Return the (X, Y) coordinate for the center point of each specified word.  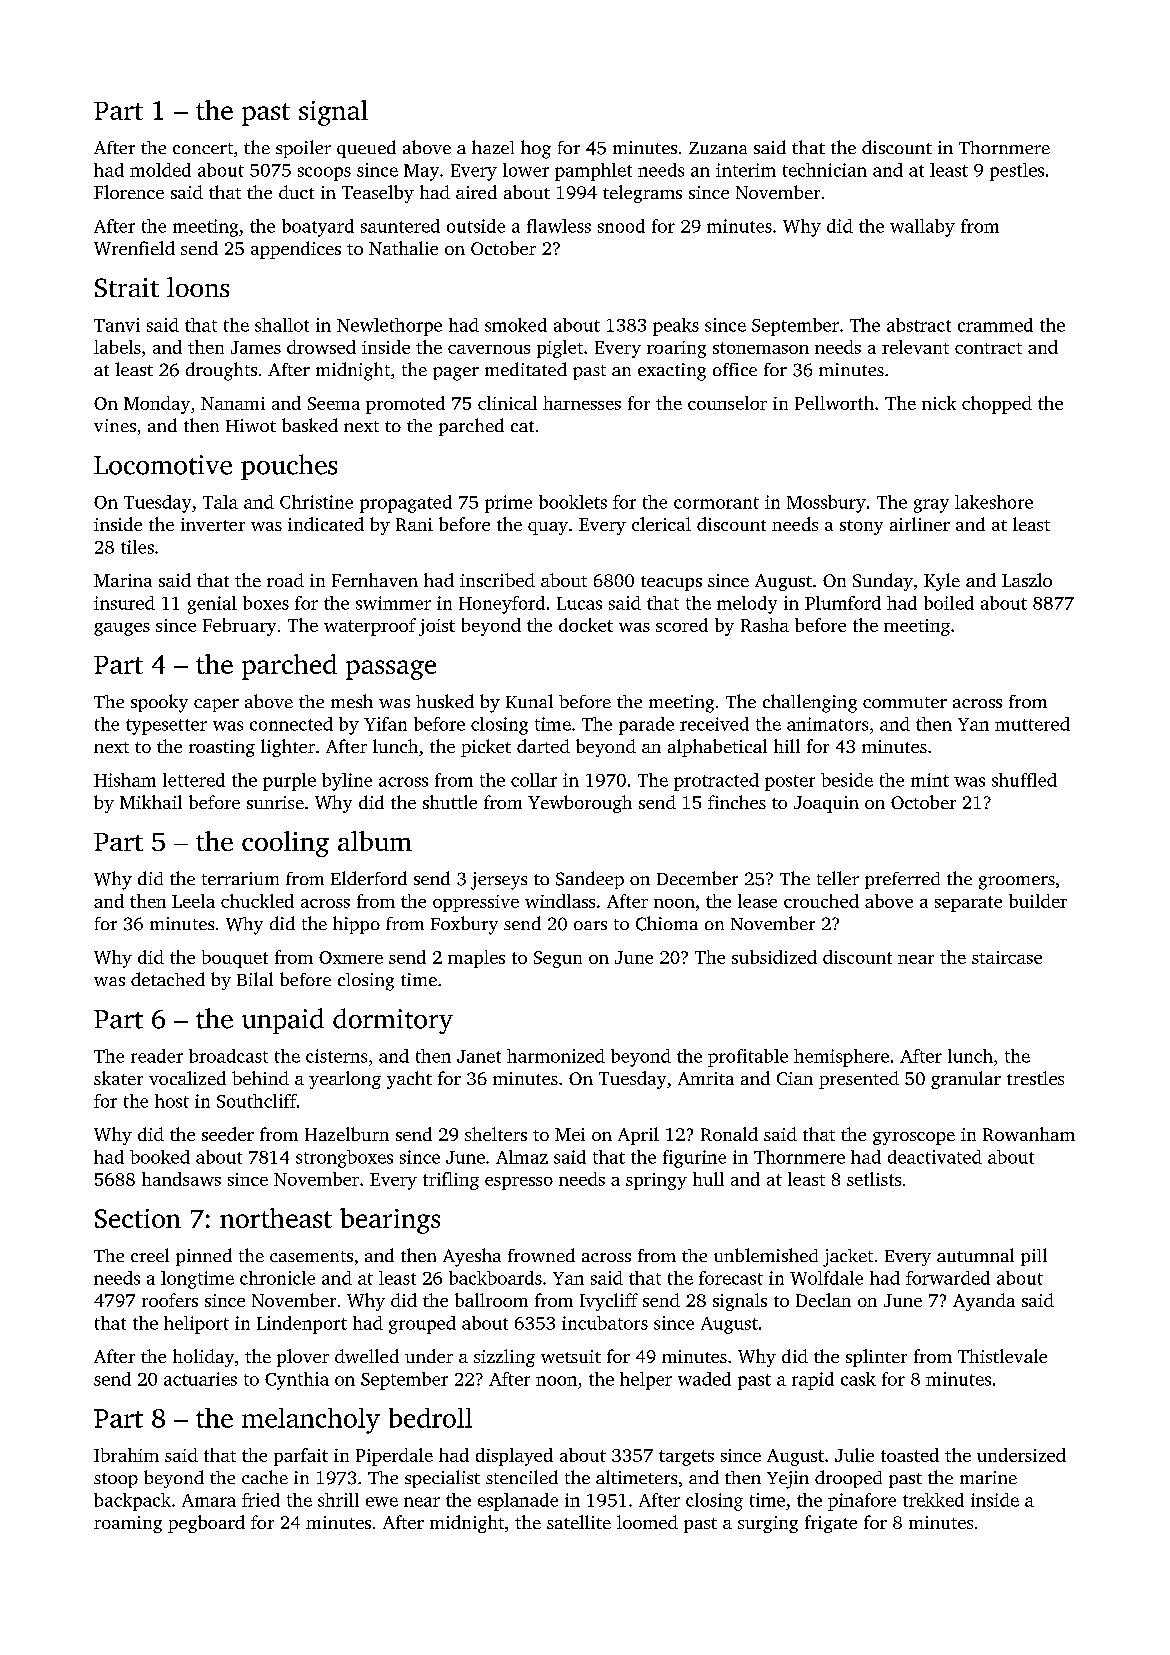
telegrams (642, 194)
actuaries (200, 1379)
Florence (129, 192)
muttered (1032, 724)
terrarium (240, 878)
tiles (137, 547)
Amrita (706, 1078)
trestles (1035, 1078)
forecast (731, 1278)
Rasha (765, 625)
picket (486, 748)
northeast (276, 1218)
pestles (1017, 172)
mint (930, 780)
